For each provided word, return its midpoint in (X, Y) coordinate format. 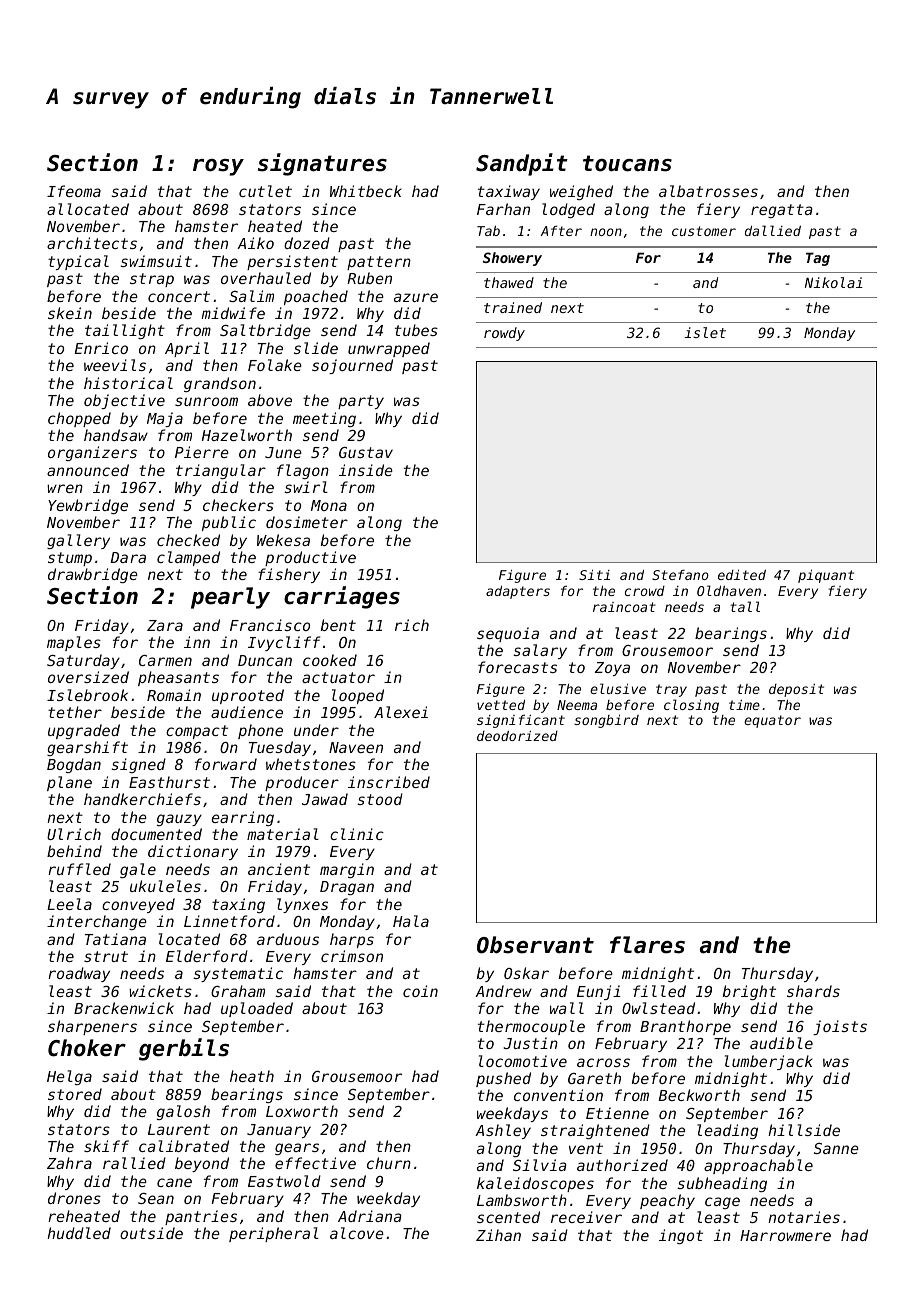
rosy (218, 167)
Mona (329, 505)
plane (69, 783)
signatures (322, 164)
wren (65, 488)
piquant (826, 576)
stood (380, 799)
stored (75, 1094)
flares (647, 945)
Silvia (539, 1165)
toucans (627, 163)
